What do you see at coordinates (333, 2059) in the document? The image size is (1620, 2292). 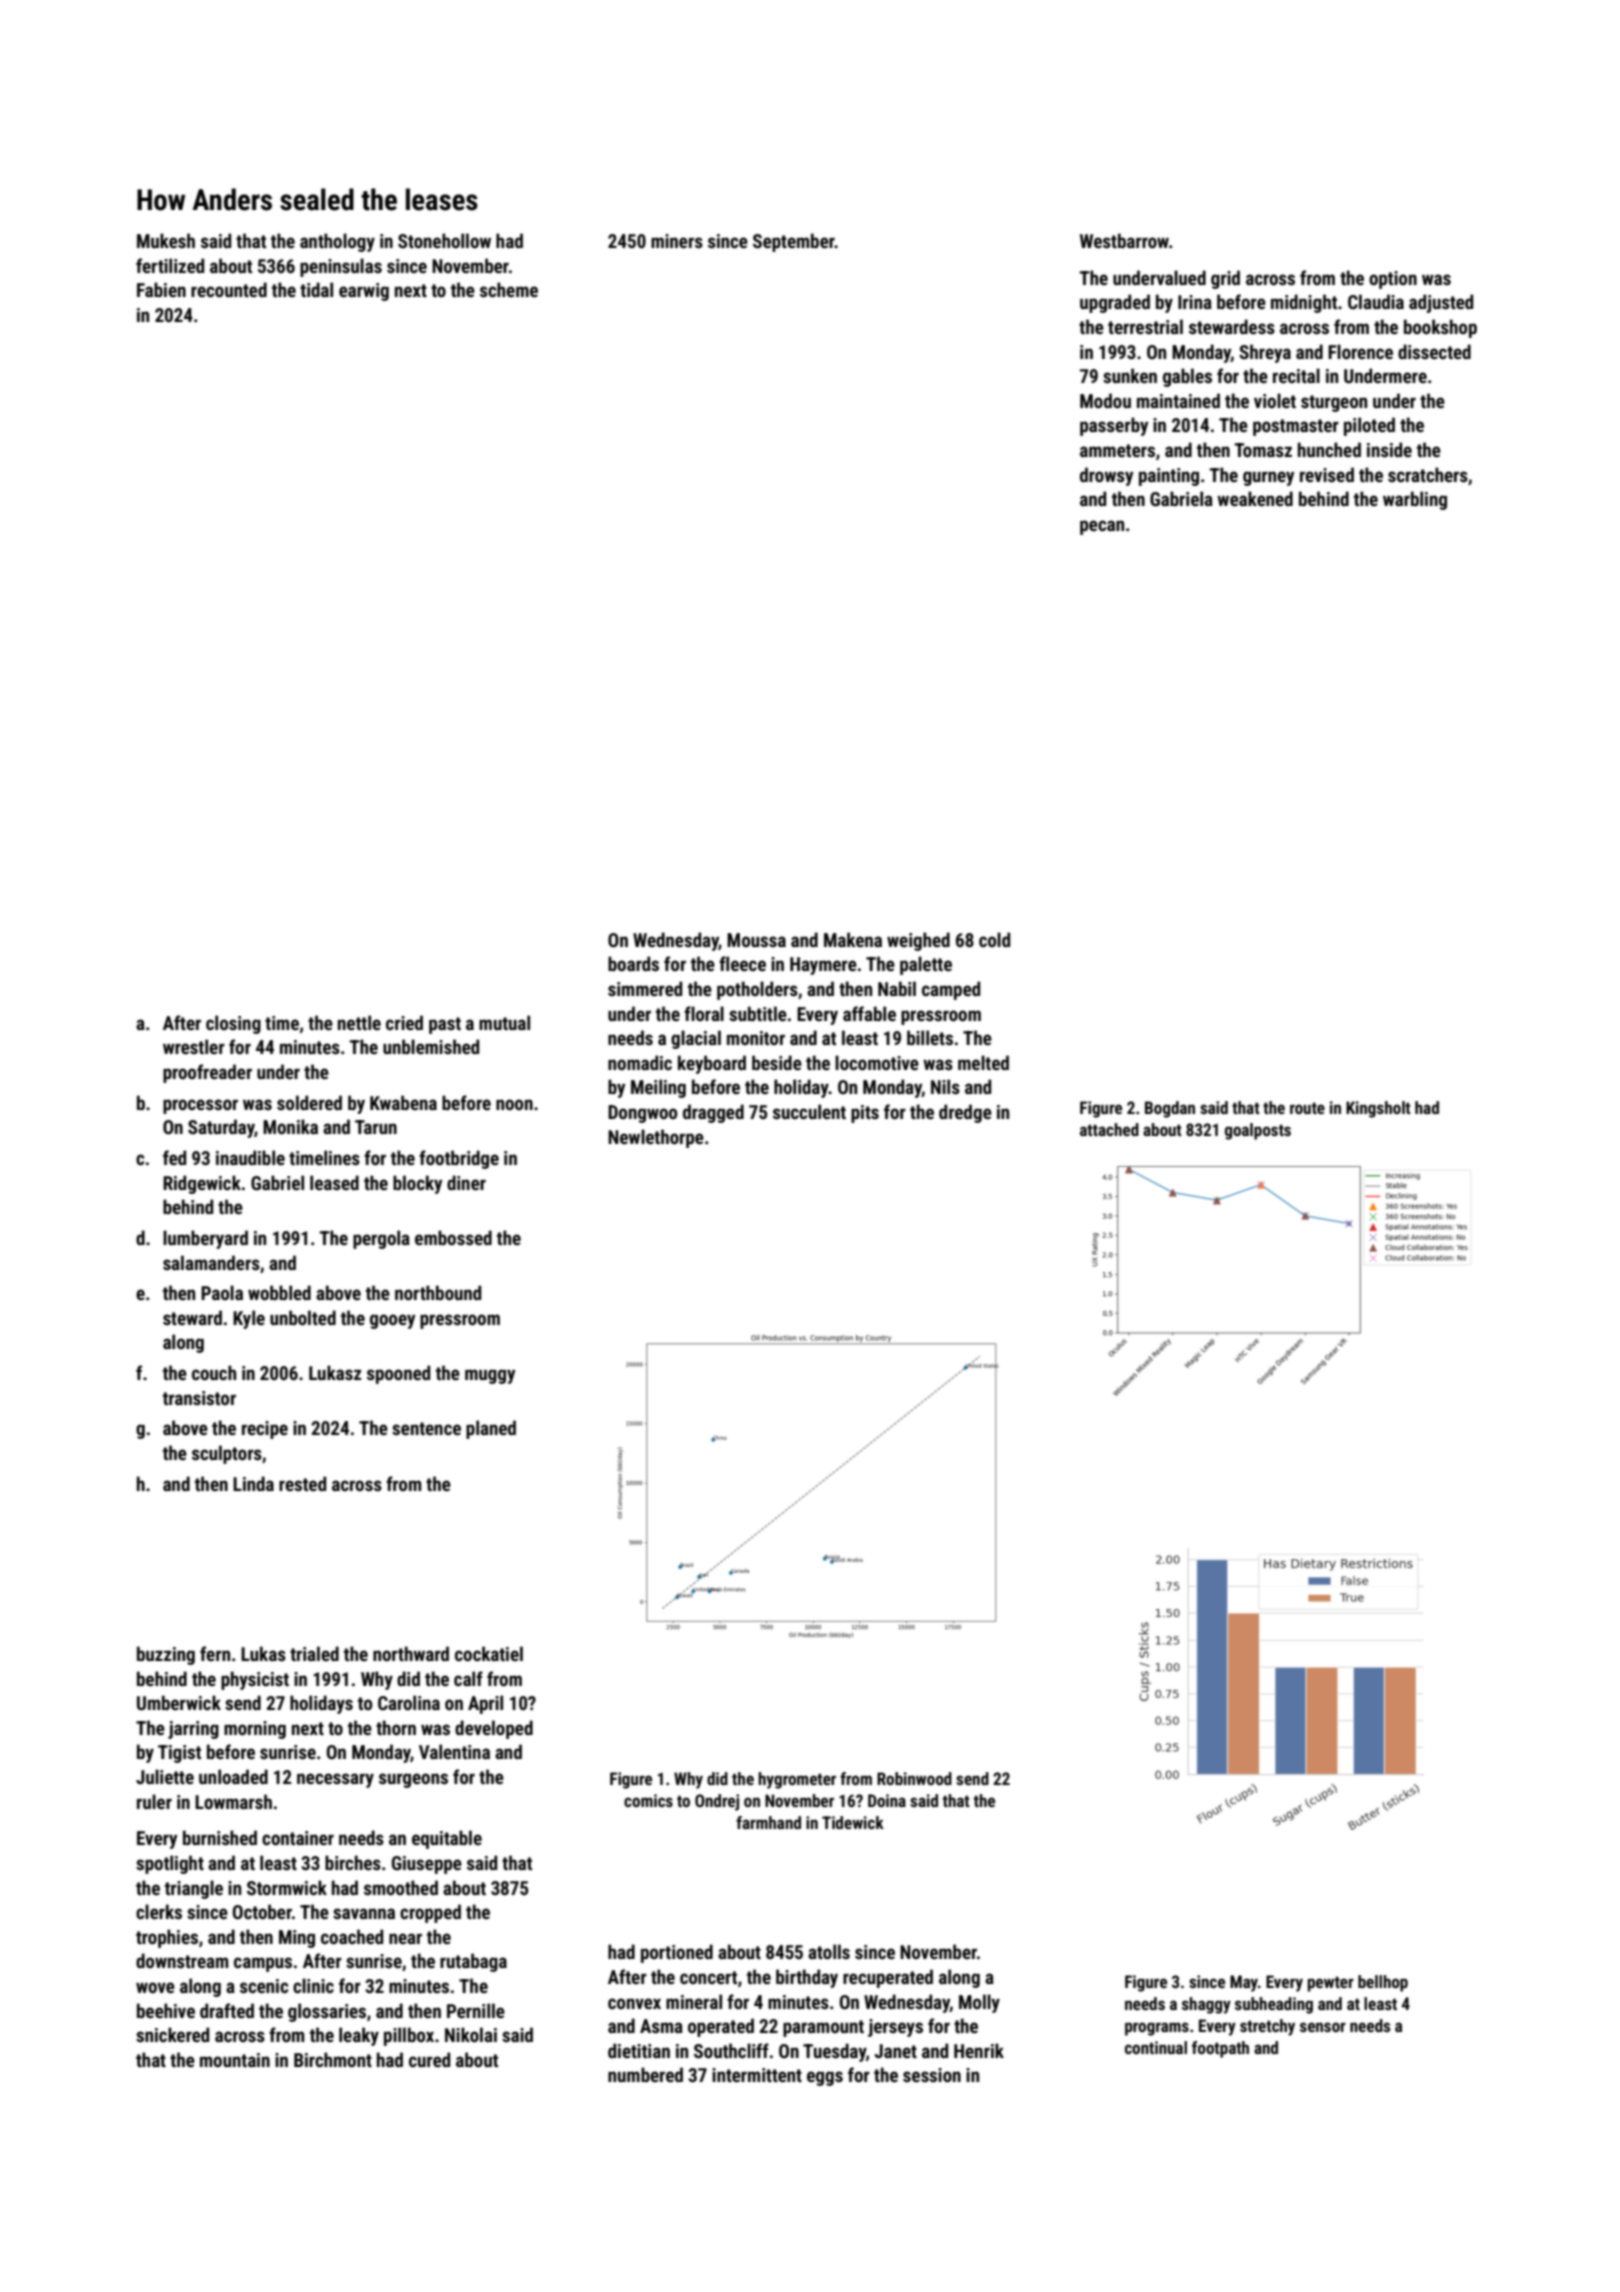 I see `Birchmont` at bounding box center [333, 2059].
